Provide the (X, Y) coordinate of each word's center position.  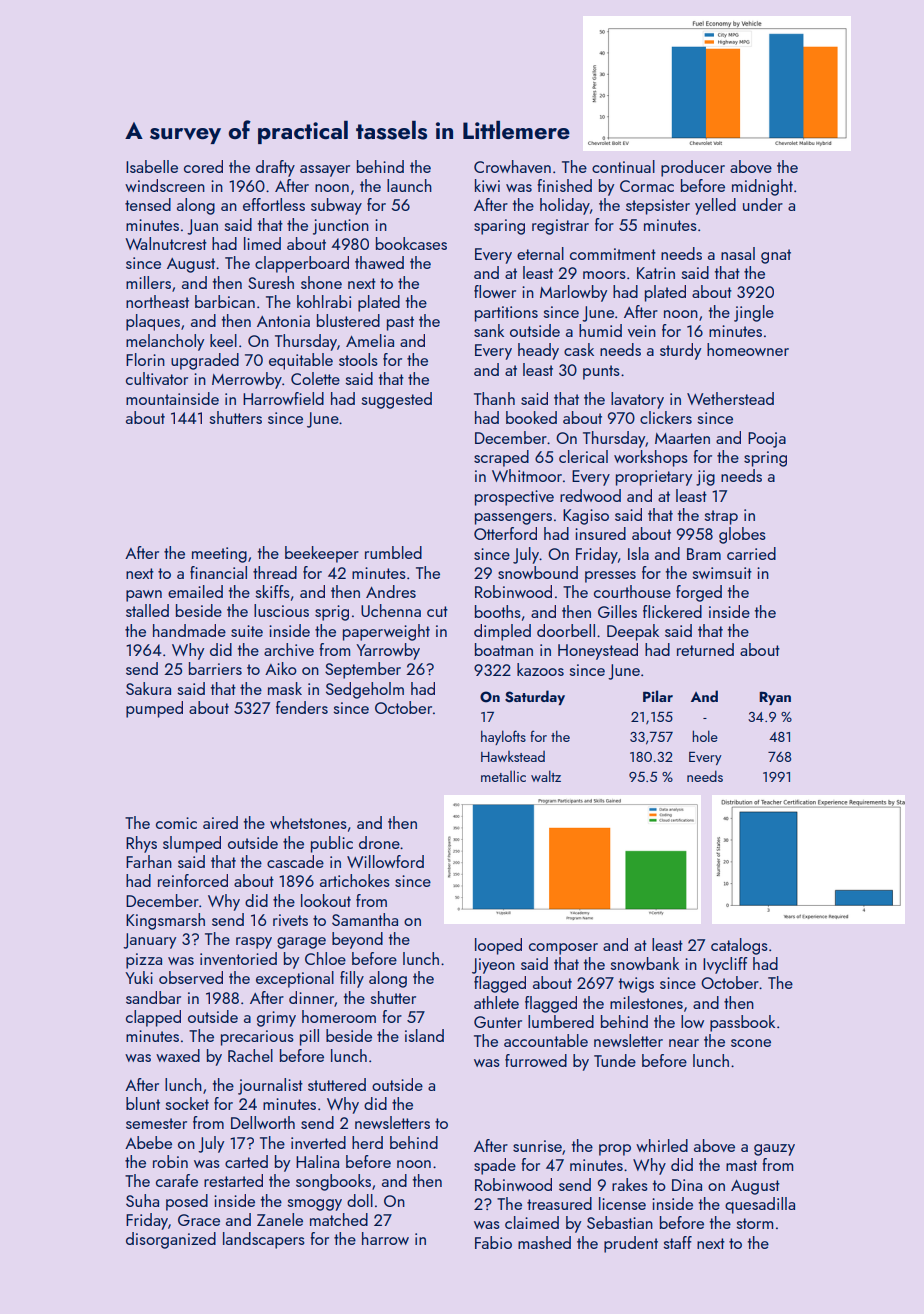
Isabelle (152, 166)
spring (765, 459)
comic (176, 823)
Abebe (148, 1142)
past (400, 323)
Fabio (493, 1242)
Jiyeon (493, 966)
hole (705, 736)
